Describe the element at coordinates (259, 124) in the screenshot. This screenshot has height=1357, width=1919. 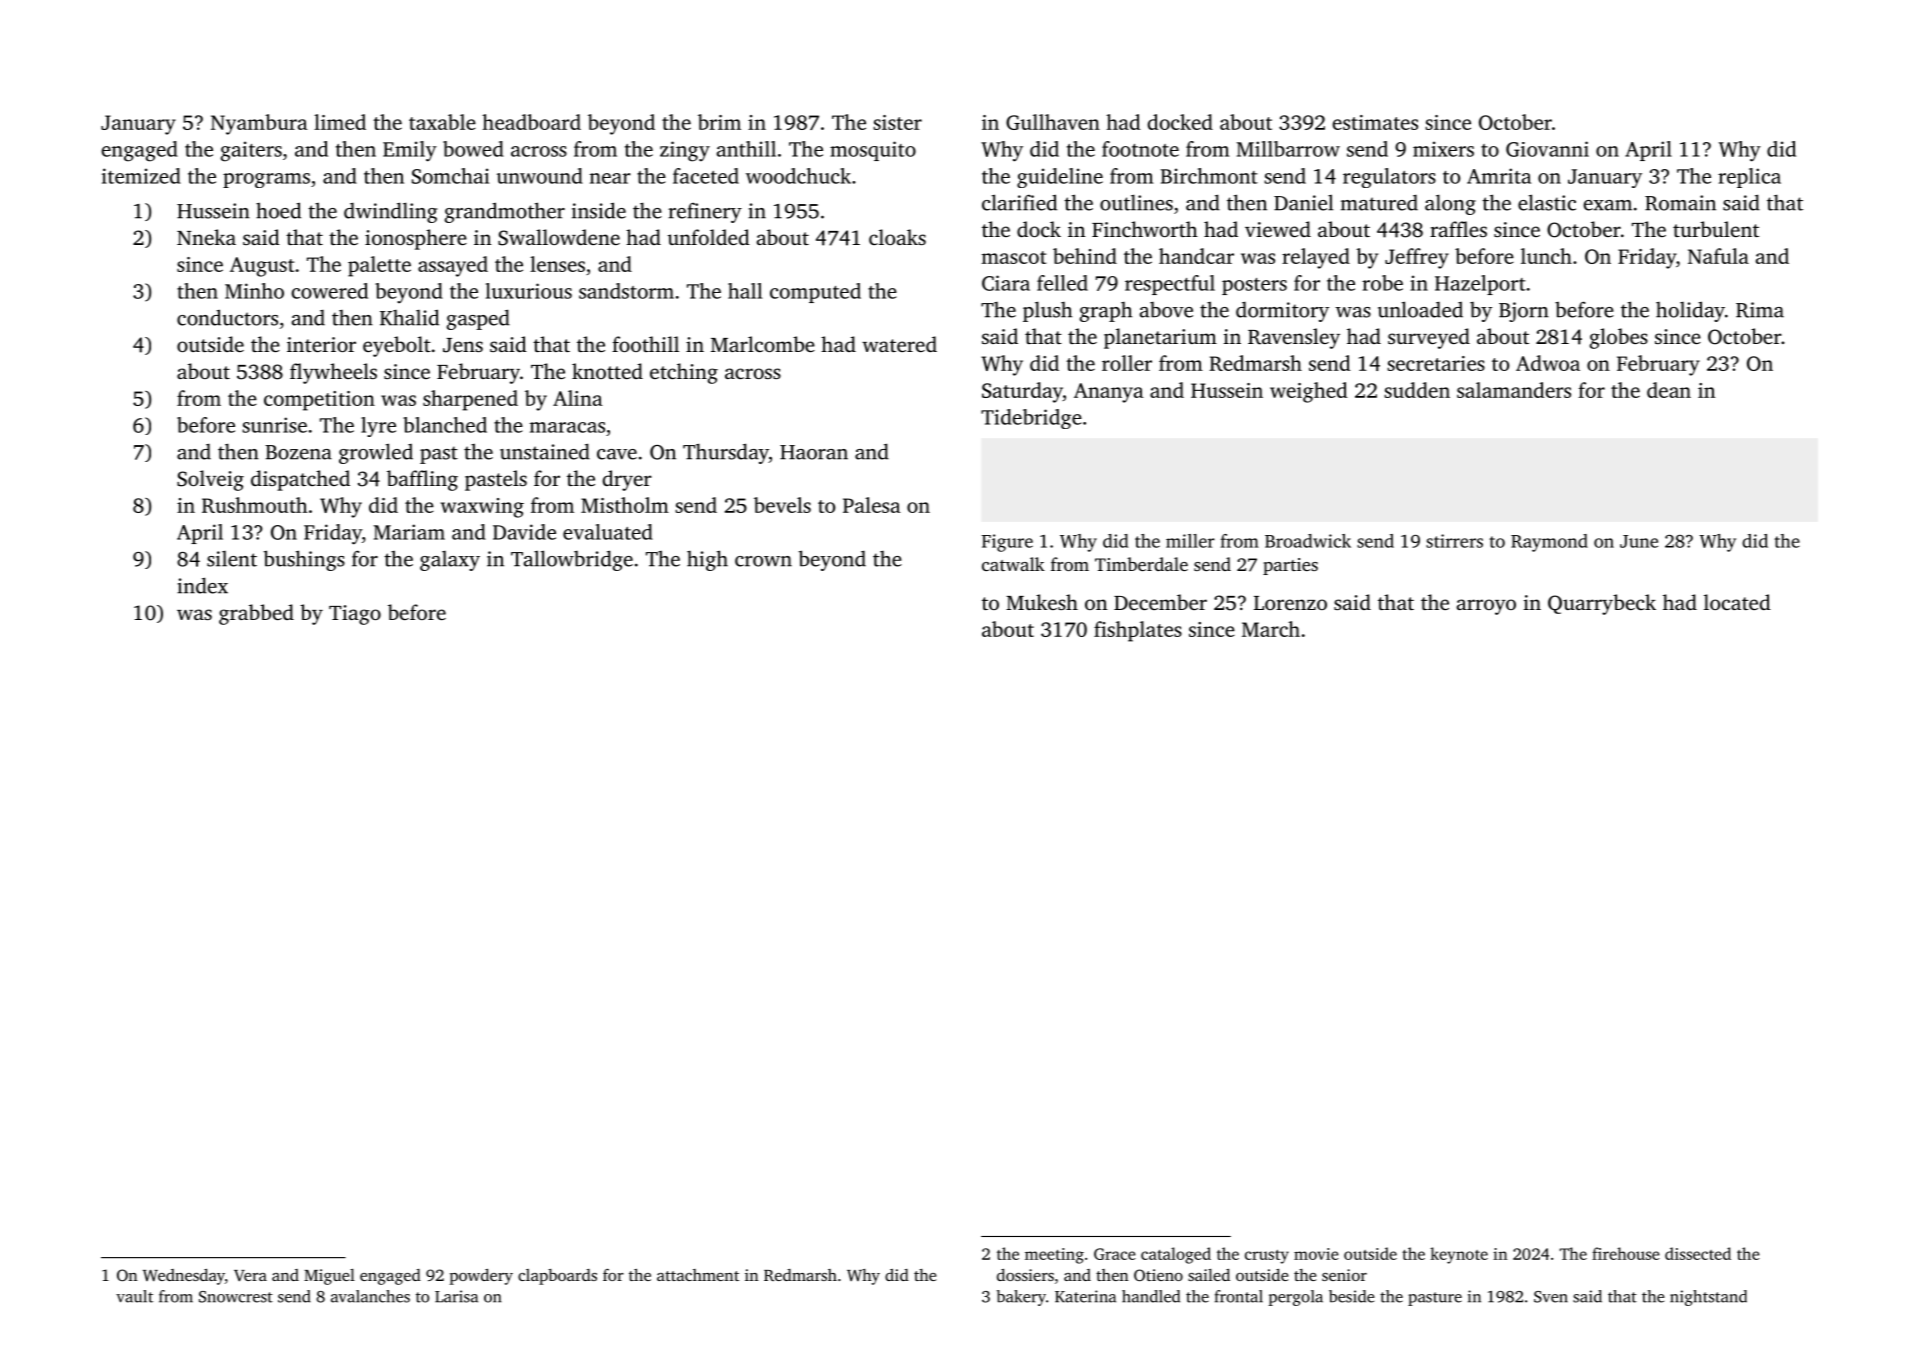
I see `Nyambura` at that location.
